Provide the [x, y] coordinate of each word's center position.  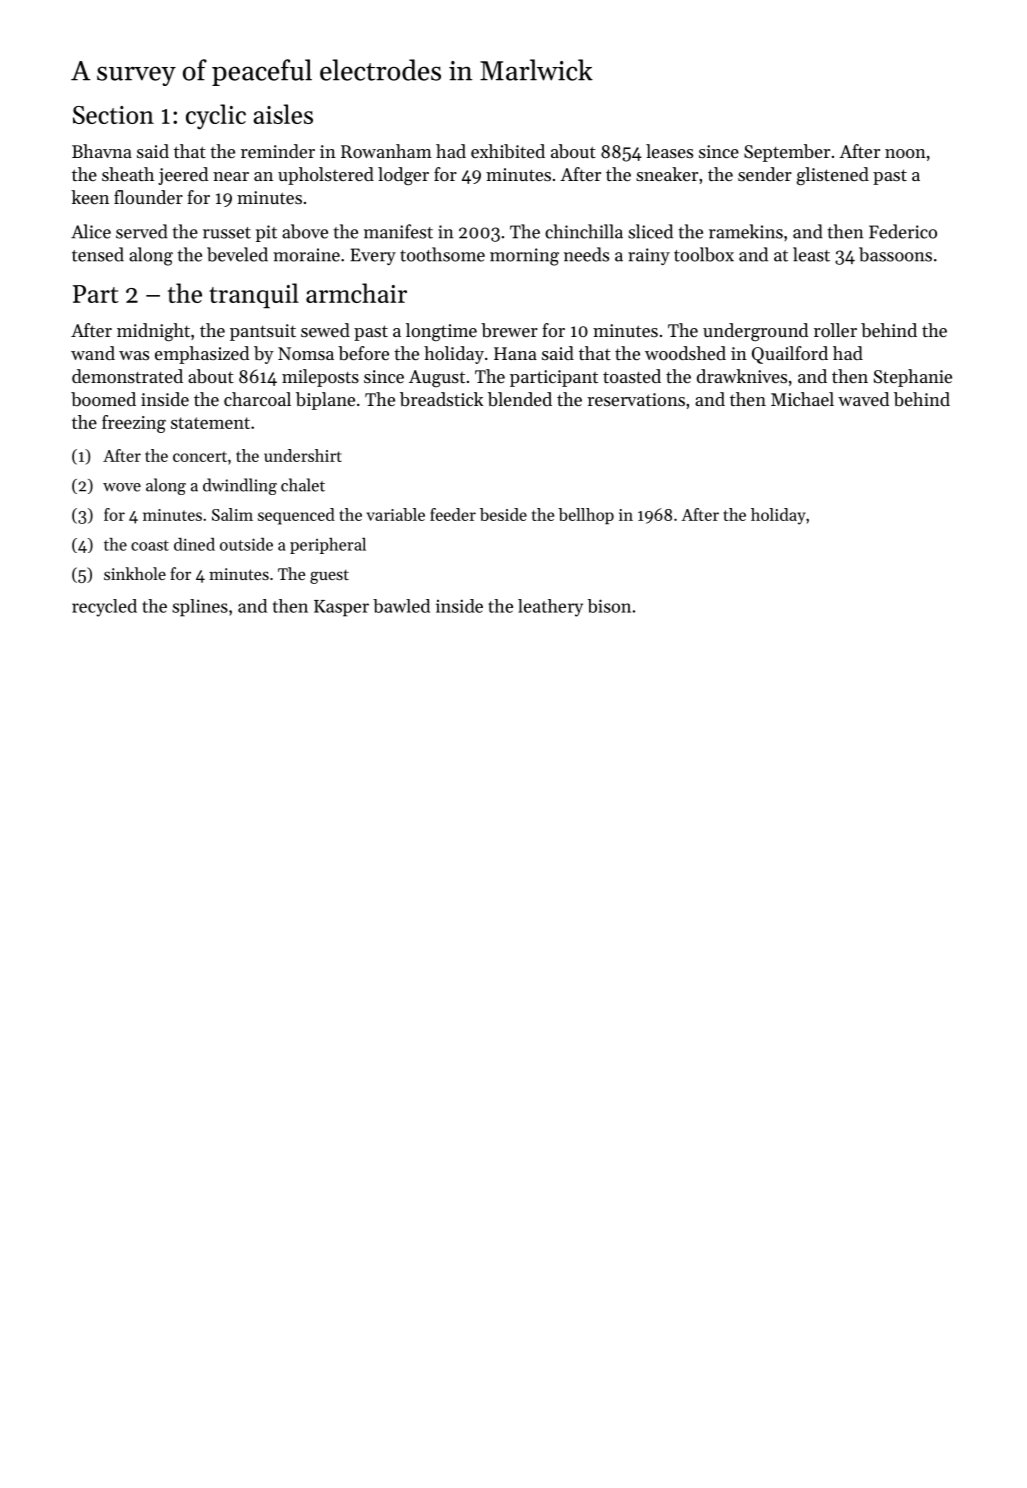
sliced [650, 231]
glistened [833, 176]
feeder [453, 514]
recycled [104, 608]
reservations [636, 399]
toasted [632, 376]
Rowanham [386, 151]
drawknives [742, 376]
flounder [148, 197]
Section [113, 115]
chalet [303, 485]
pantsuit [263, 332]
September [787, 153]
